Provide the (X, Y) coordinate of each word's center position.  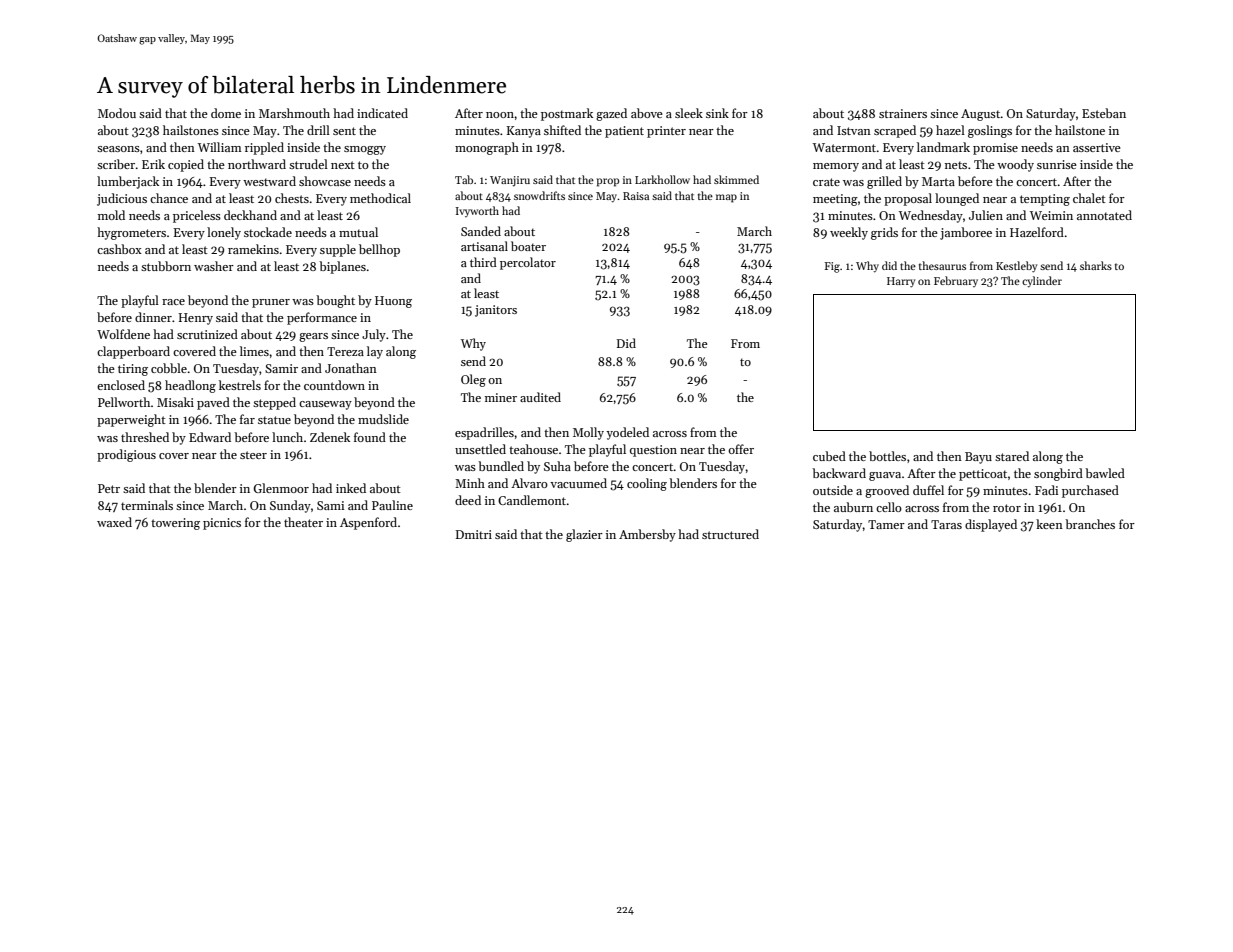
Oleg (473, 380)
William (220, 147)
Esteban (1104, 113)
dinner (153, 317)
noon (500, 115)
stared (1012, 456)
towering (175, 524)
